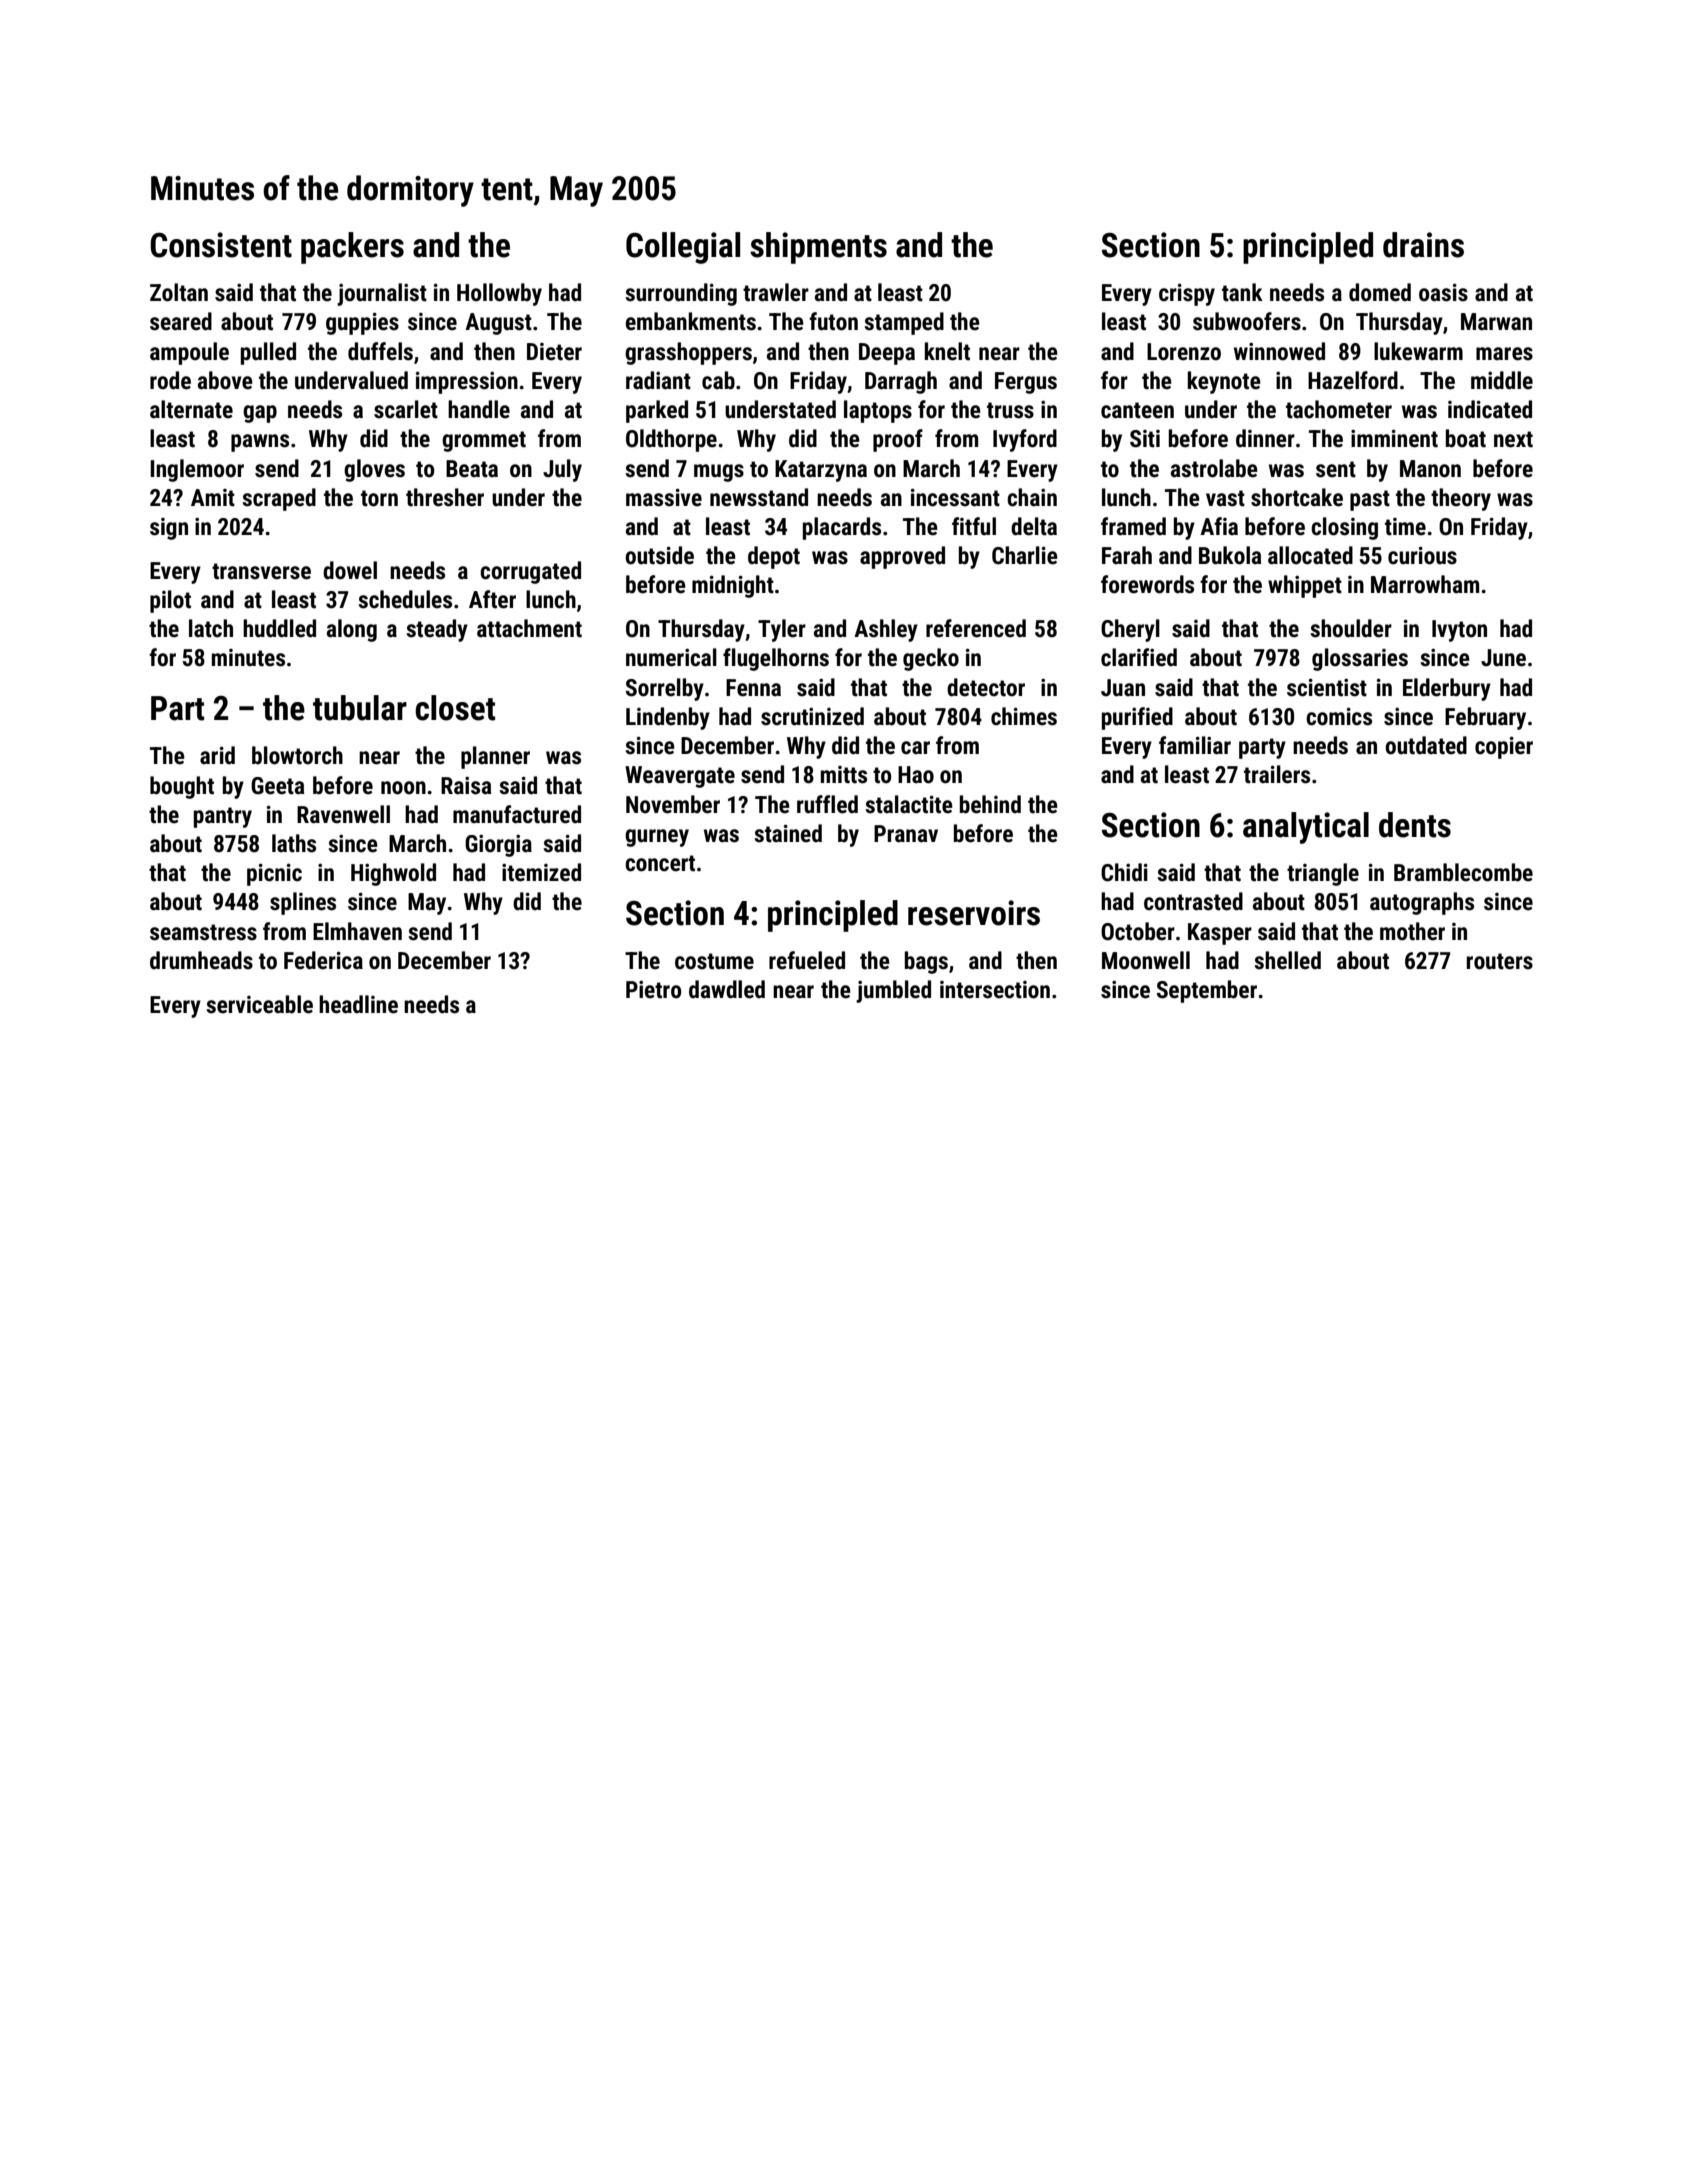 This page has height=2178, width=1683. I want to click on closet, so click(455, 708).
